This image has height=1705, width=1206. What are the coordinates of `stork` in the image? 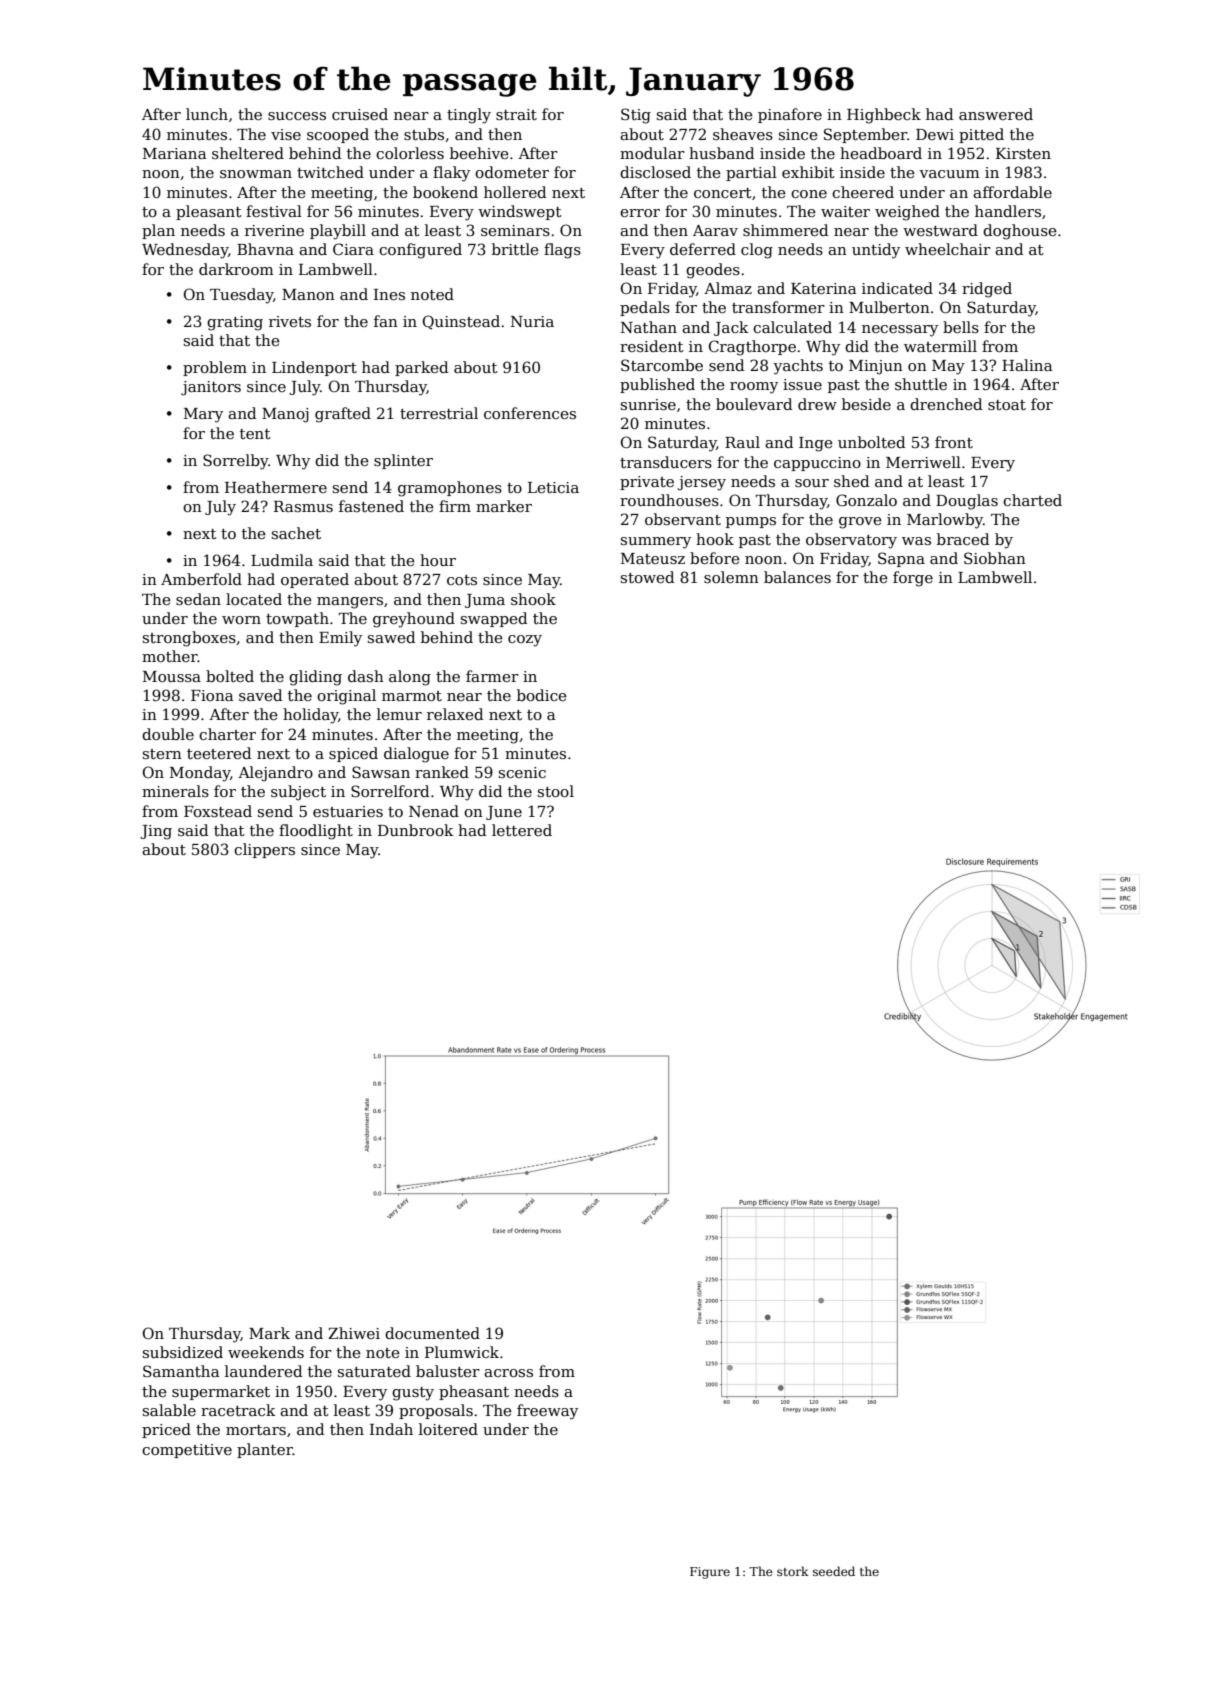 It's located at (793, 1571).
